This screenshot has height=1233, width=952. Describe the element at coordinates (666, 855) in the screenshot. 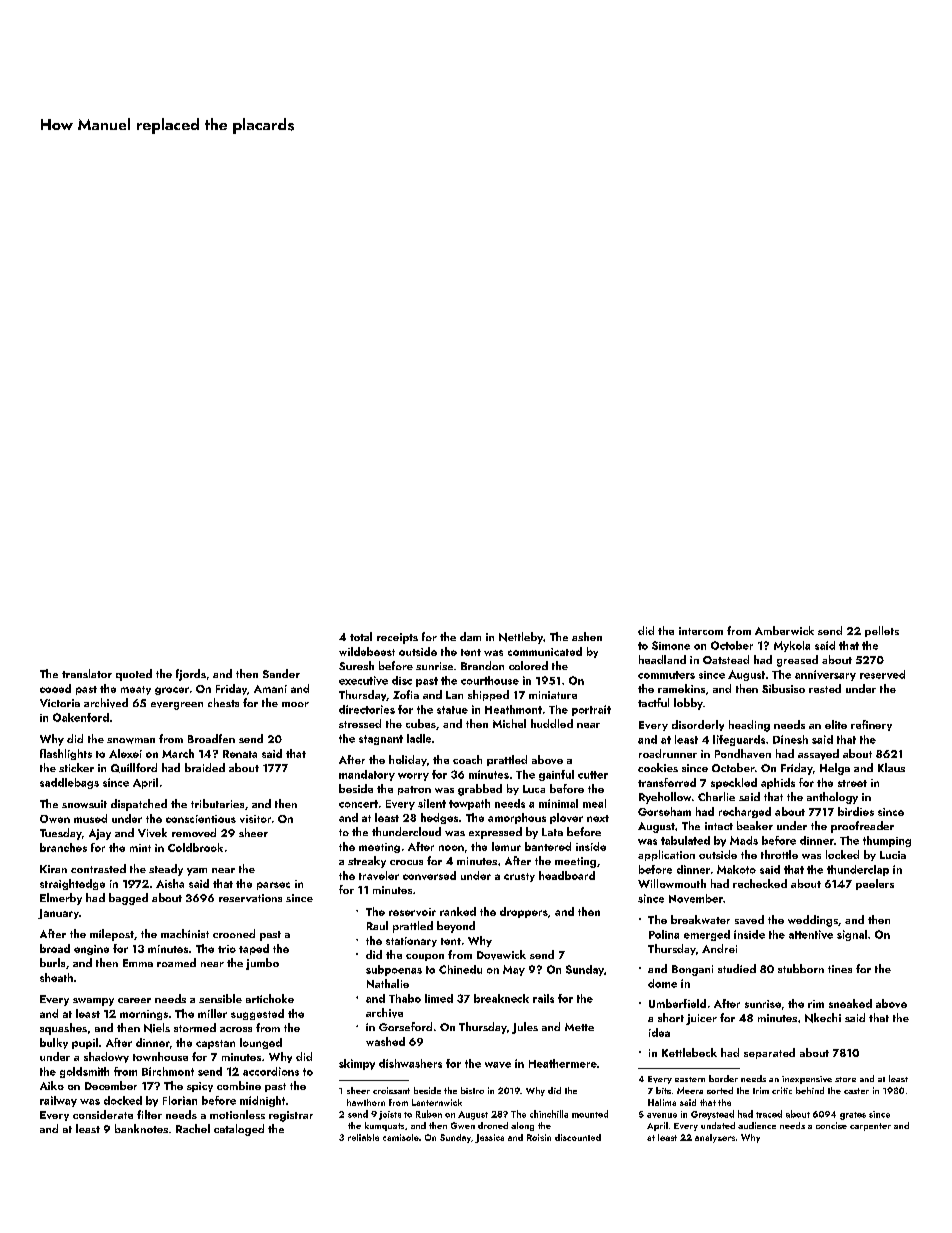

I see `application` at that location.
